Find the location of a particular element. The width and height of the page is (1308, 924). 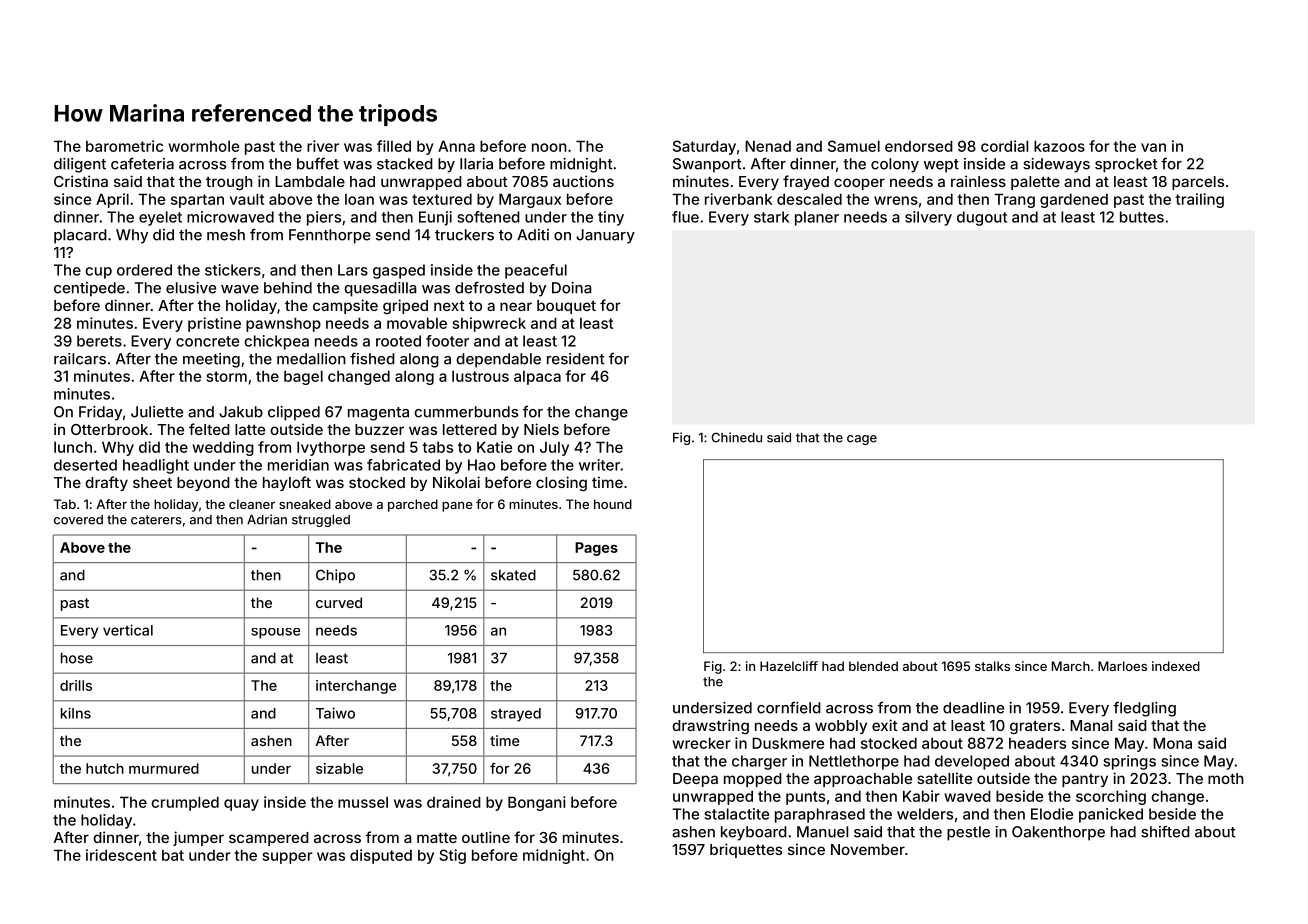

ordered is located at coordinates (144, 270).
